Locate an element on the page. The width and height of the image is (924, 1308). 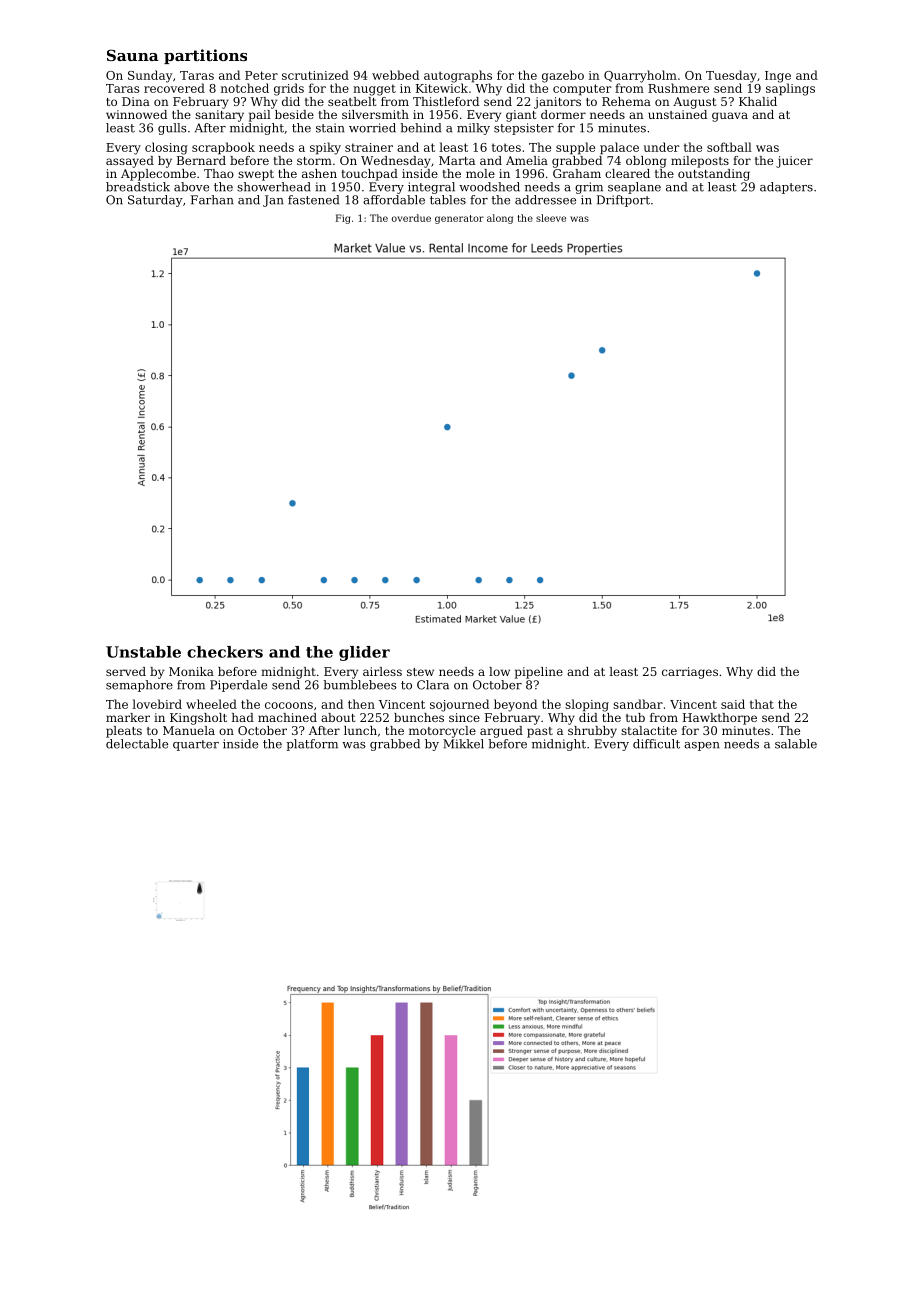
aspen is located at coordinates (701, 746).
